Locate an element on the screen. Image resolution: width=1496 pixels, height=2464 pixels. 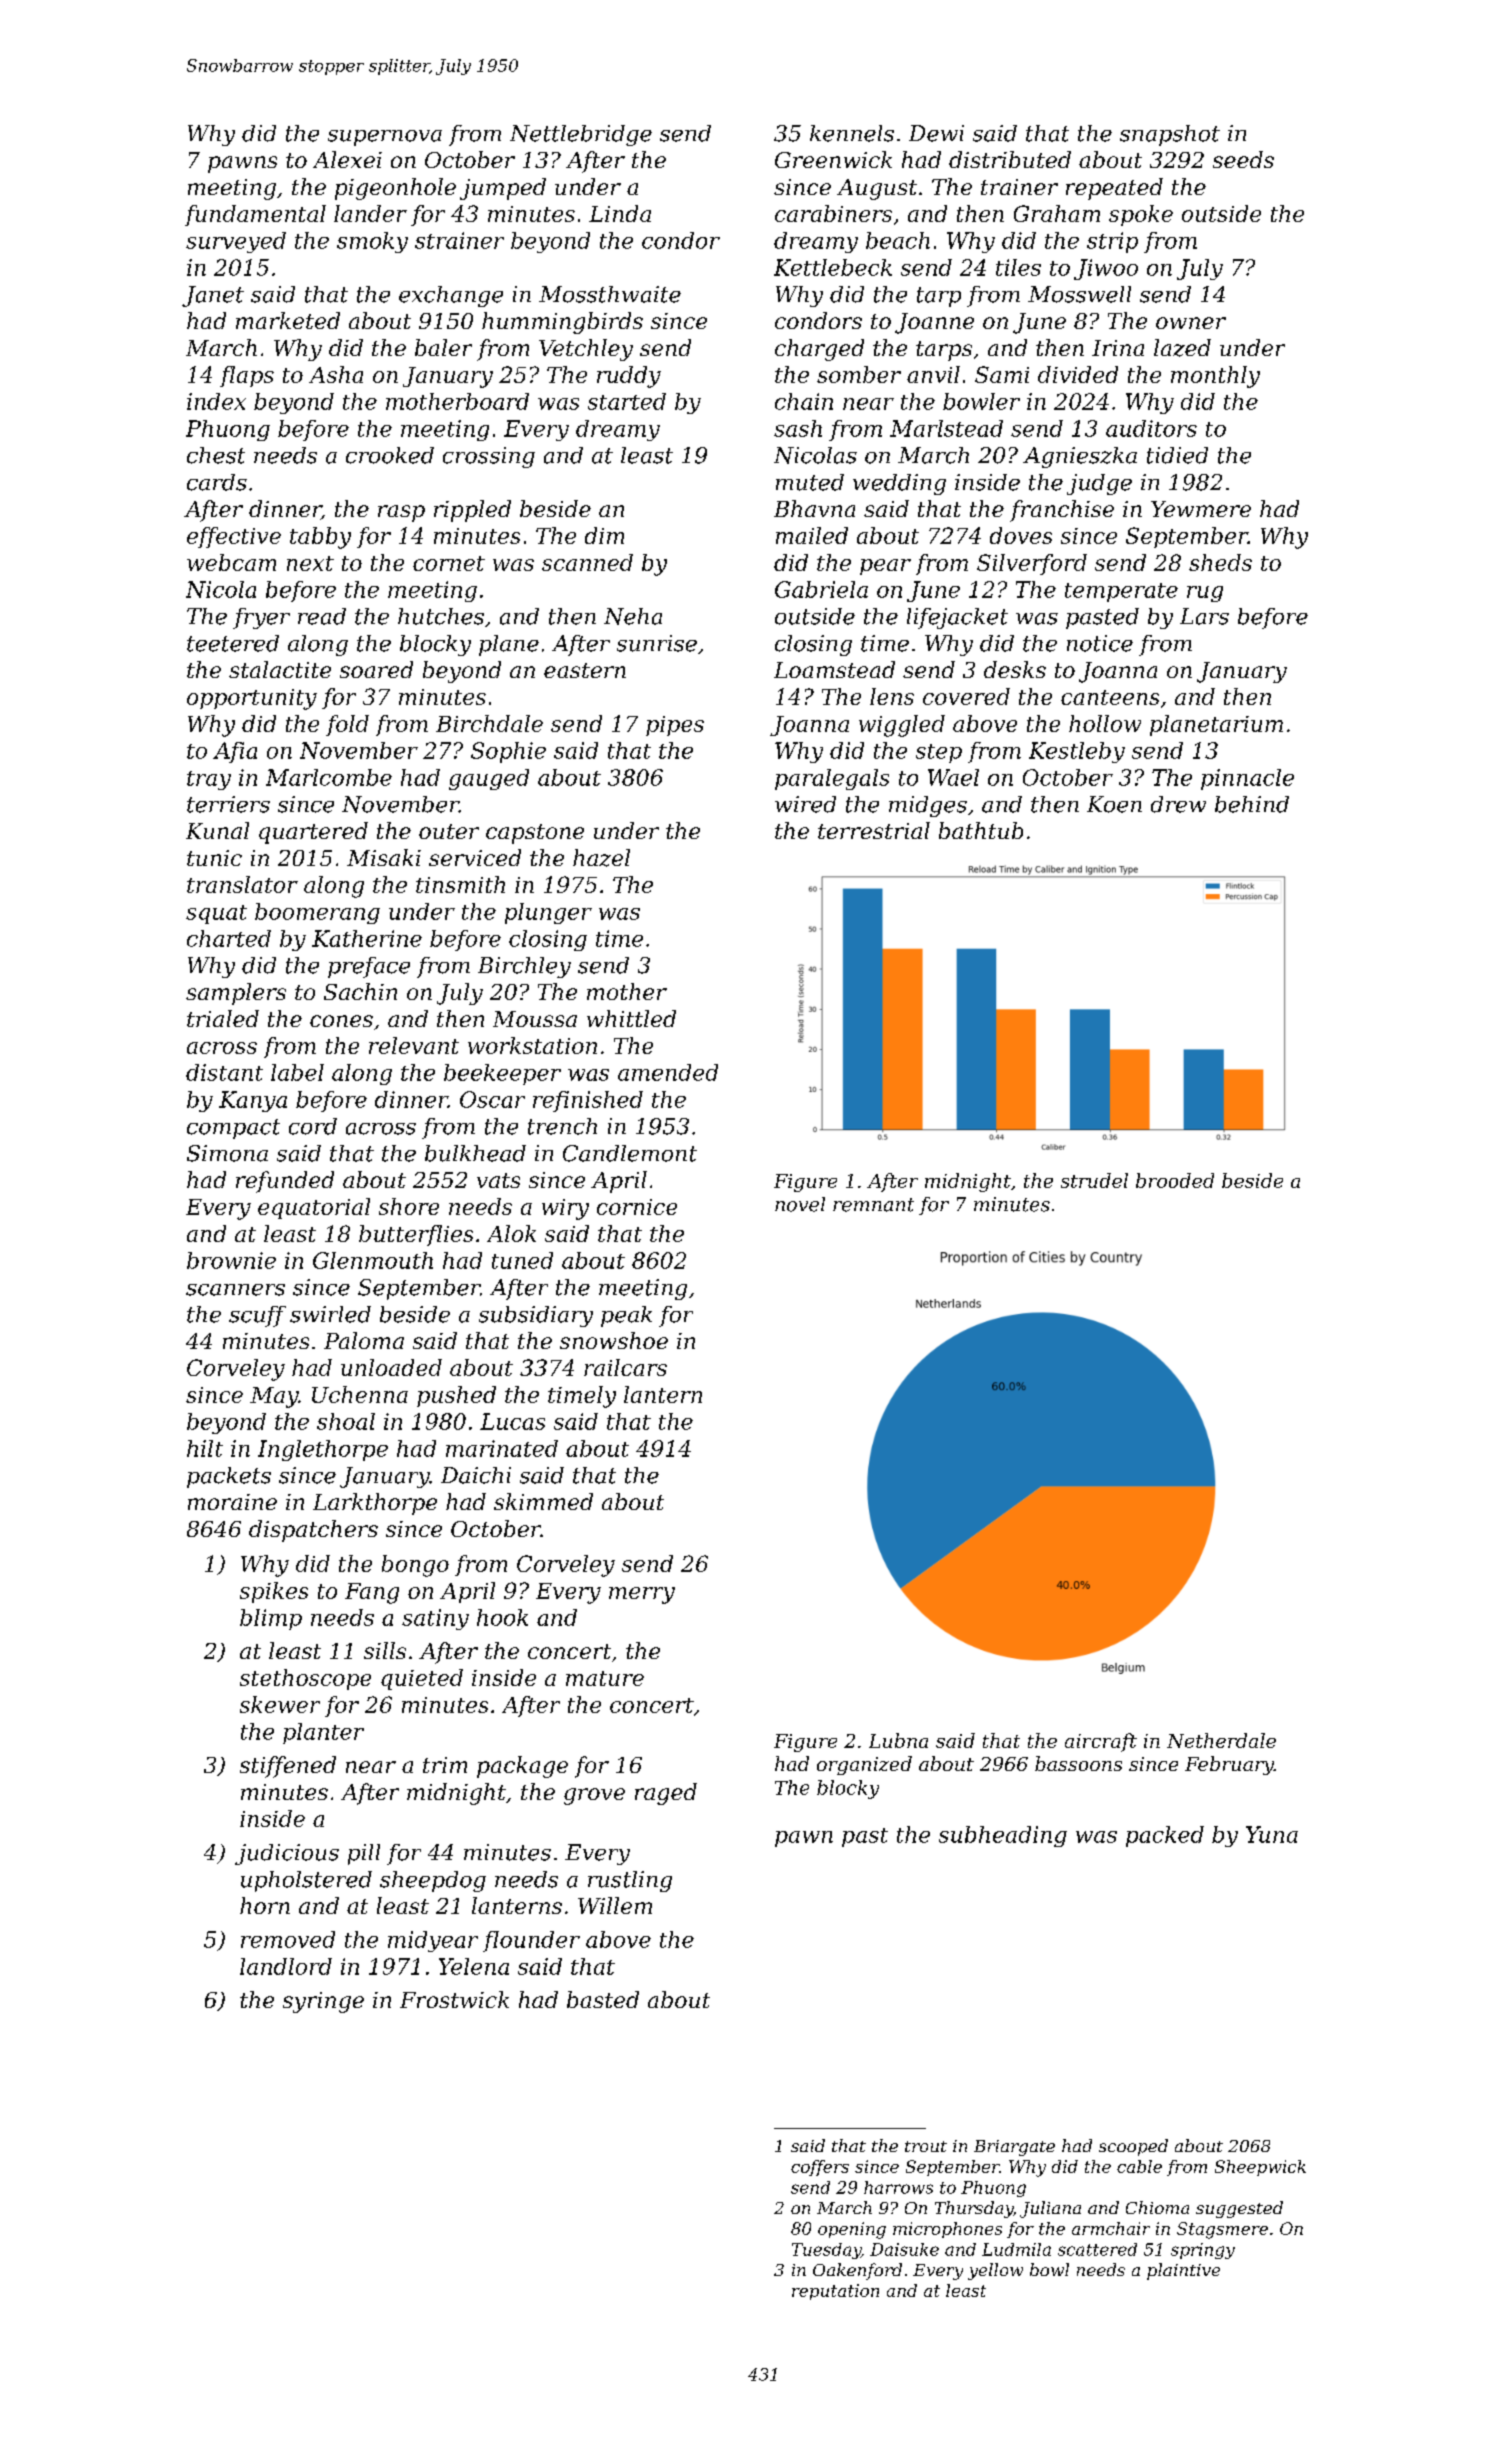
exchange is located at coordinates (451, 296).
